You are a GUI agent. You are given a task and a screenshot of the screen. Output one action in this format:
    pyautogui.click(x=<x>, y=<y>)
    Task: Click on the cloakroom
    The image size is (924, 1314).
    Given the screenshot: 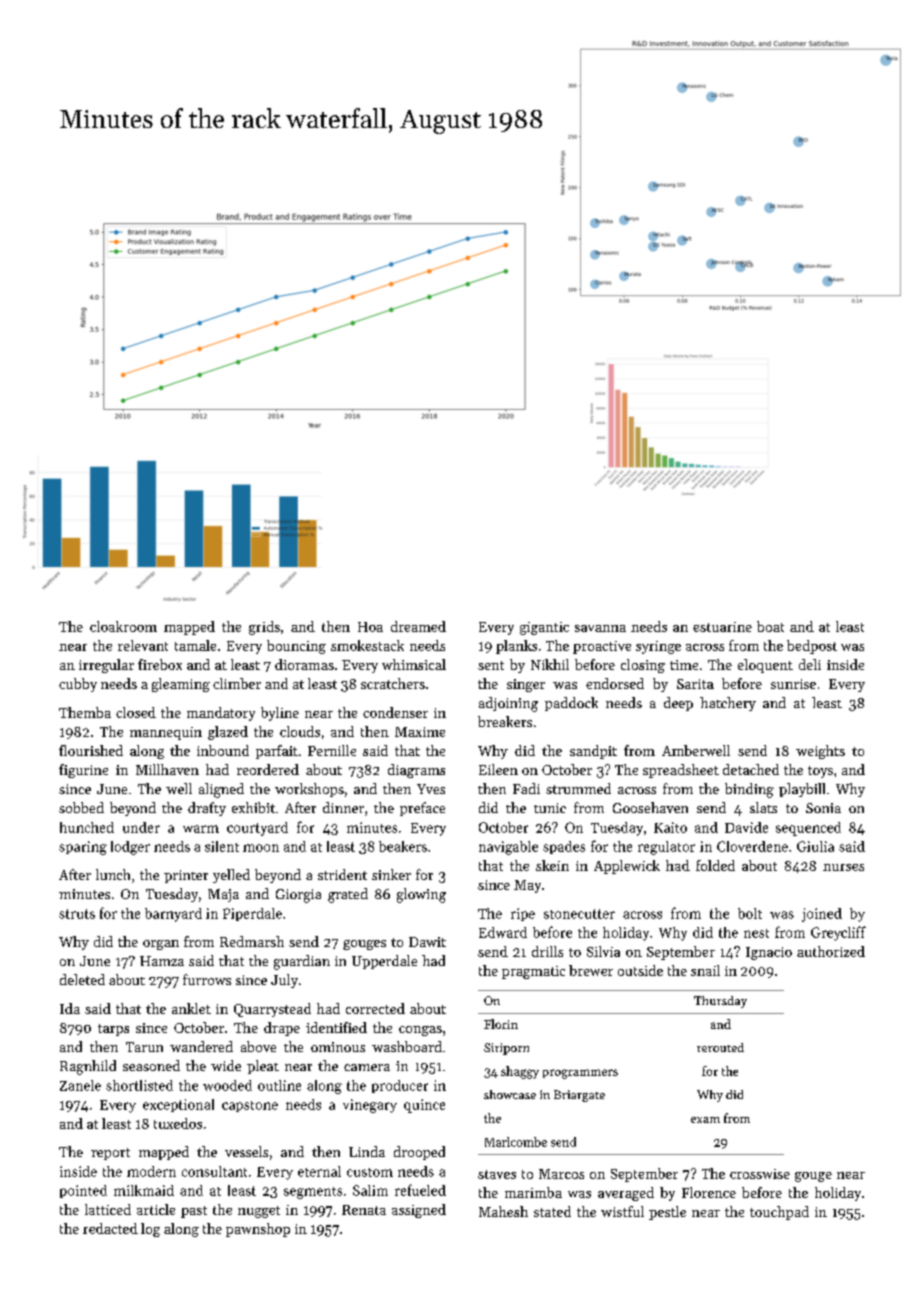 What is the action you would take?
    pyautogui.click(x=123, y=626)
